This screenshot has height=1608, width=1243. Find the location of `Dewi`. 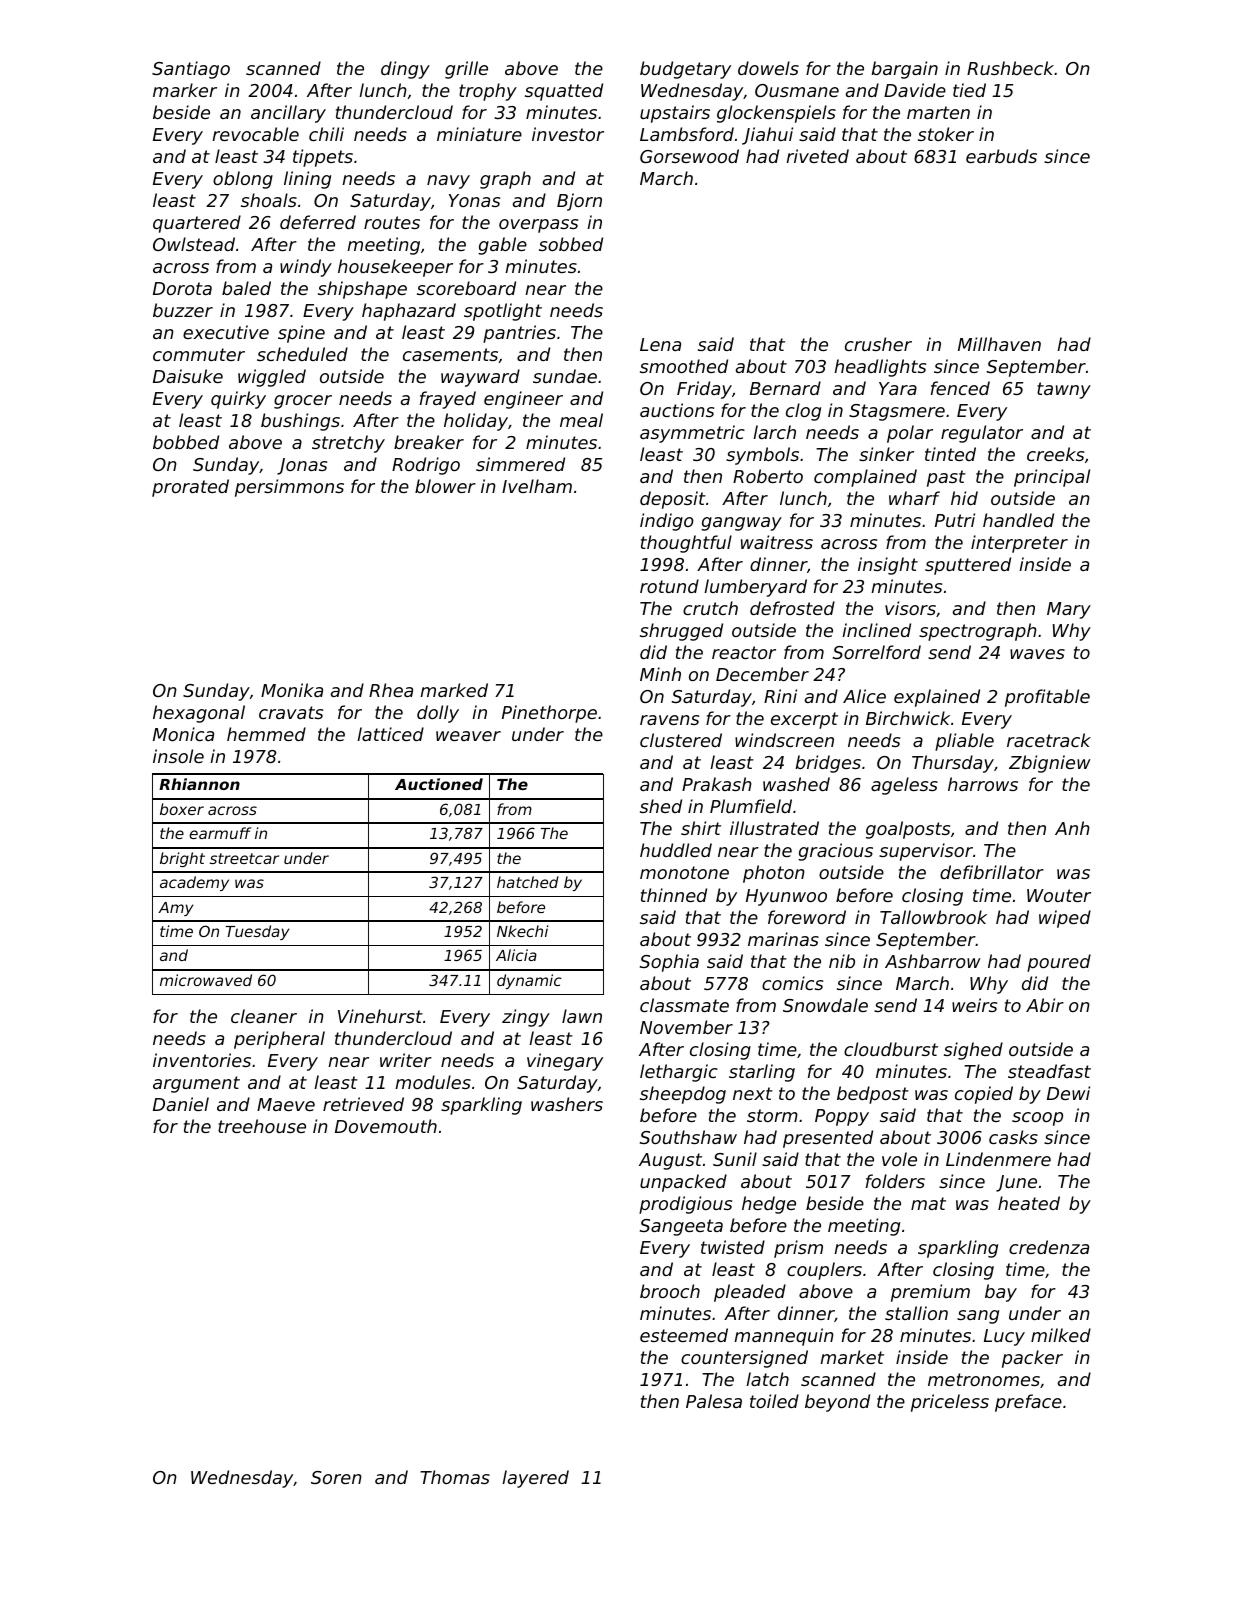

Dewi is located at coordinates (1068, 1093).
